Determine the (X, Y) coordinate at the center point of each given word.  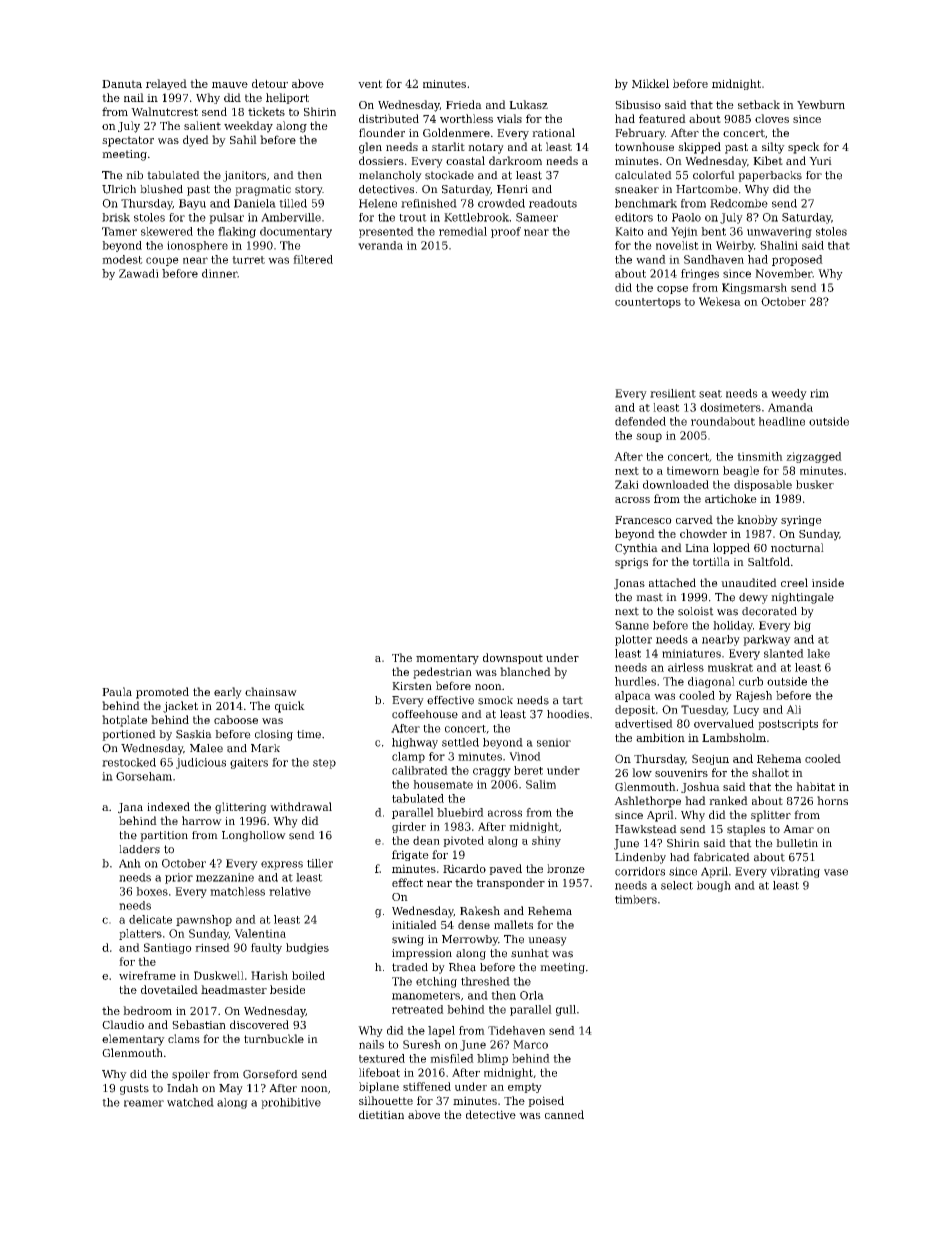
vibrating (795, 872)
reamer (144, 1103)
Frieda (464, 104)
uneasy (547, 941)
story (308, 190)
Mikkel (650, 83)
